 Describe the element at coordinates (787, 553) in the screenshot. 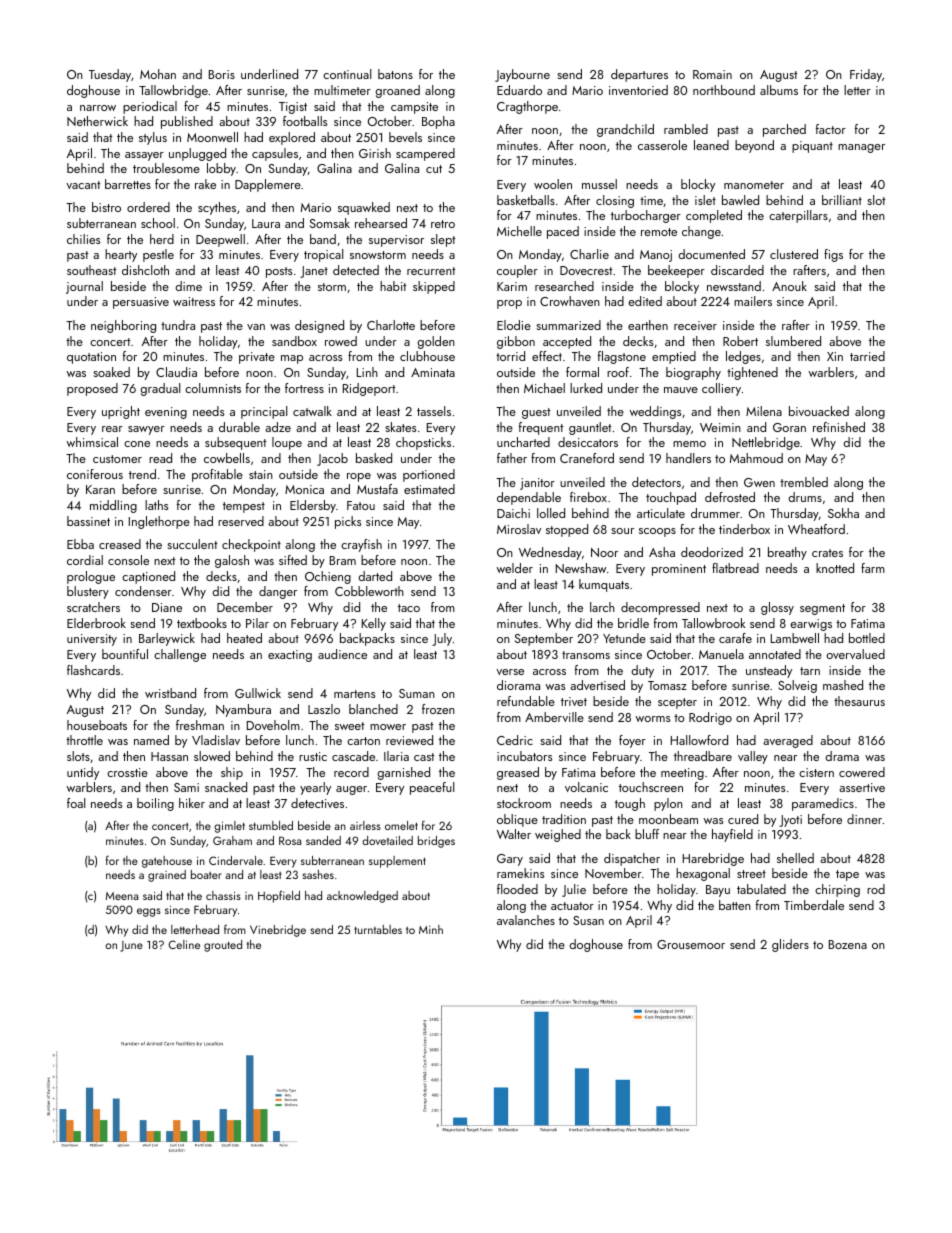

I see `breathy` at that location.
